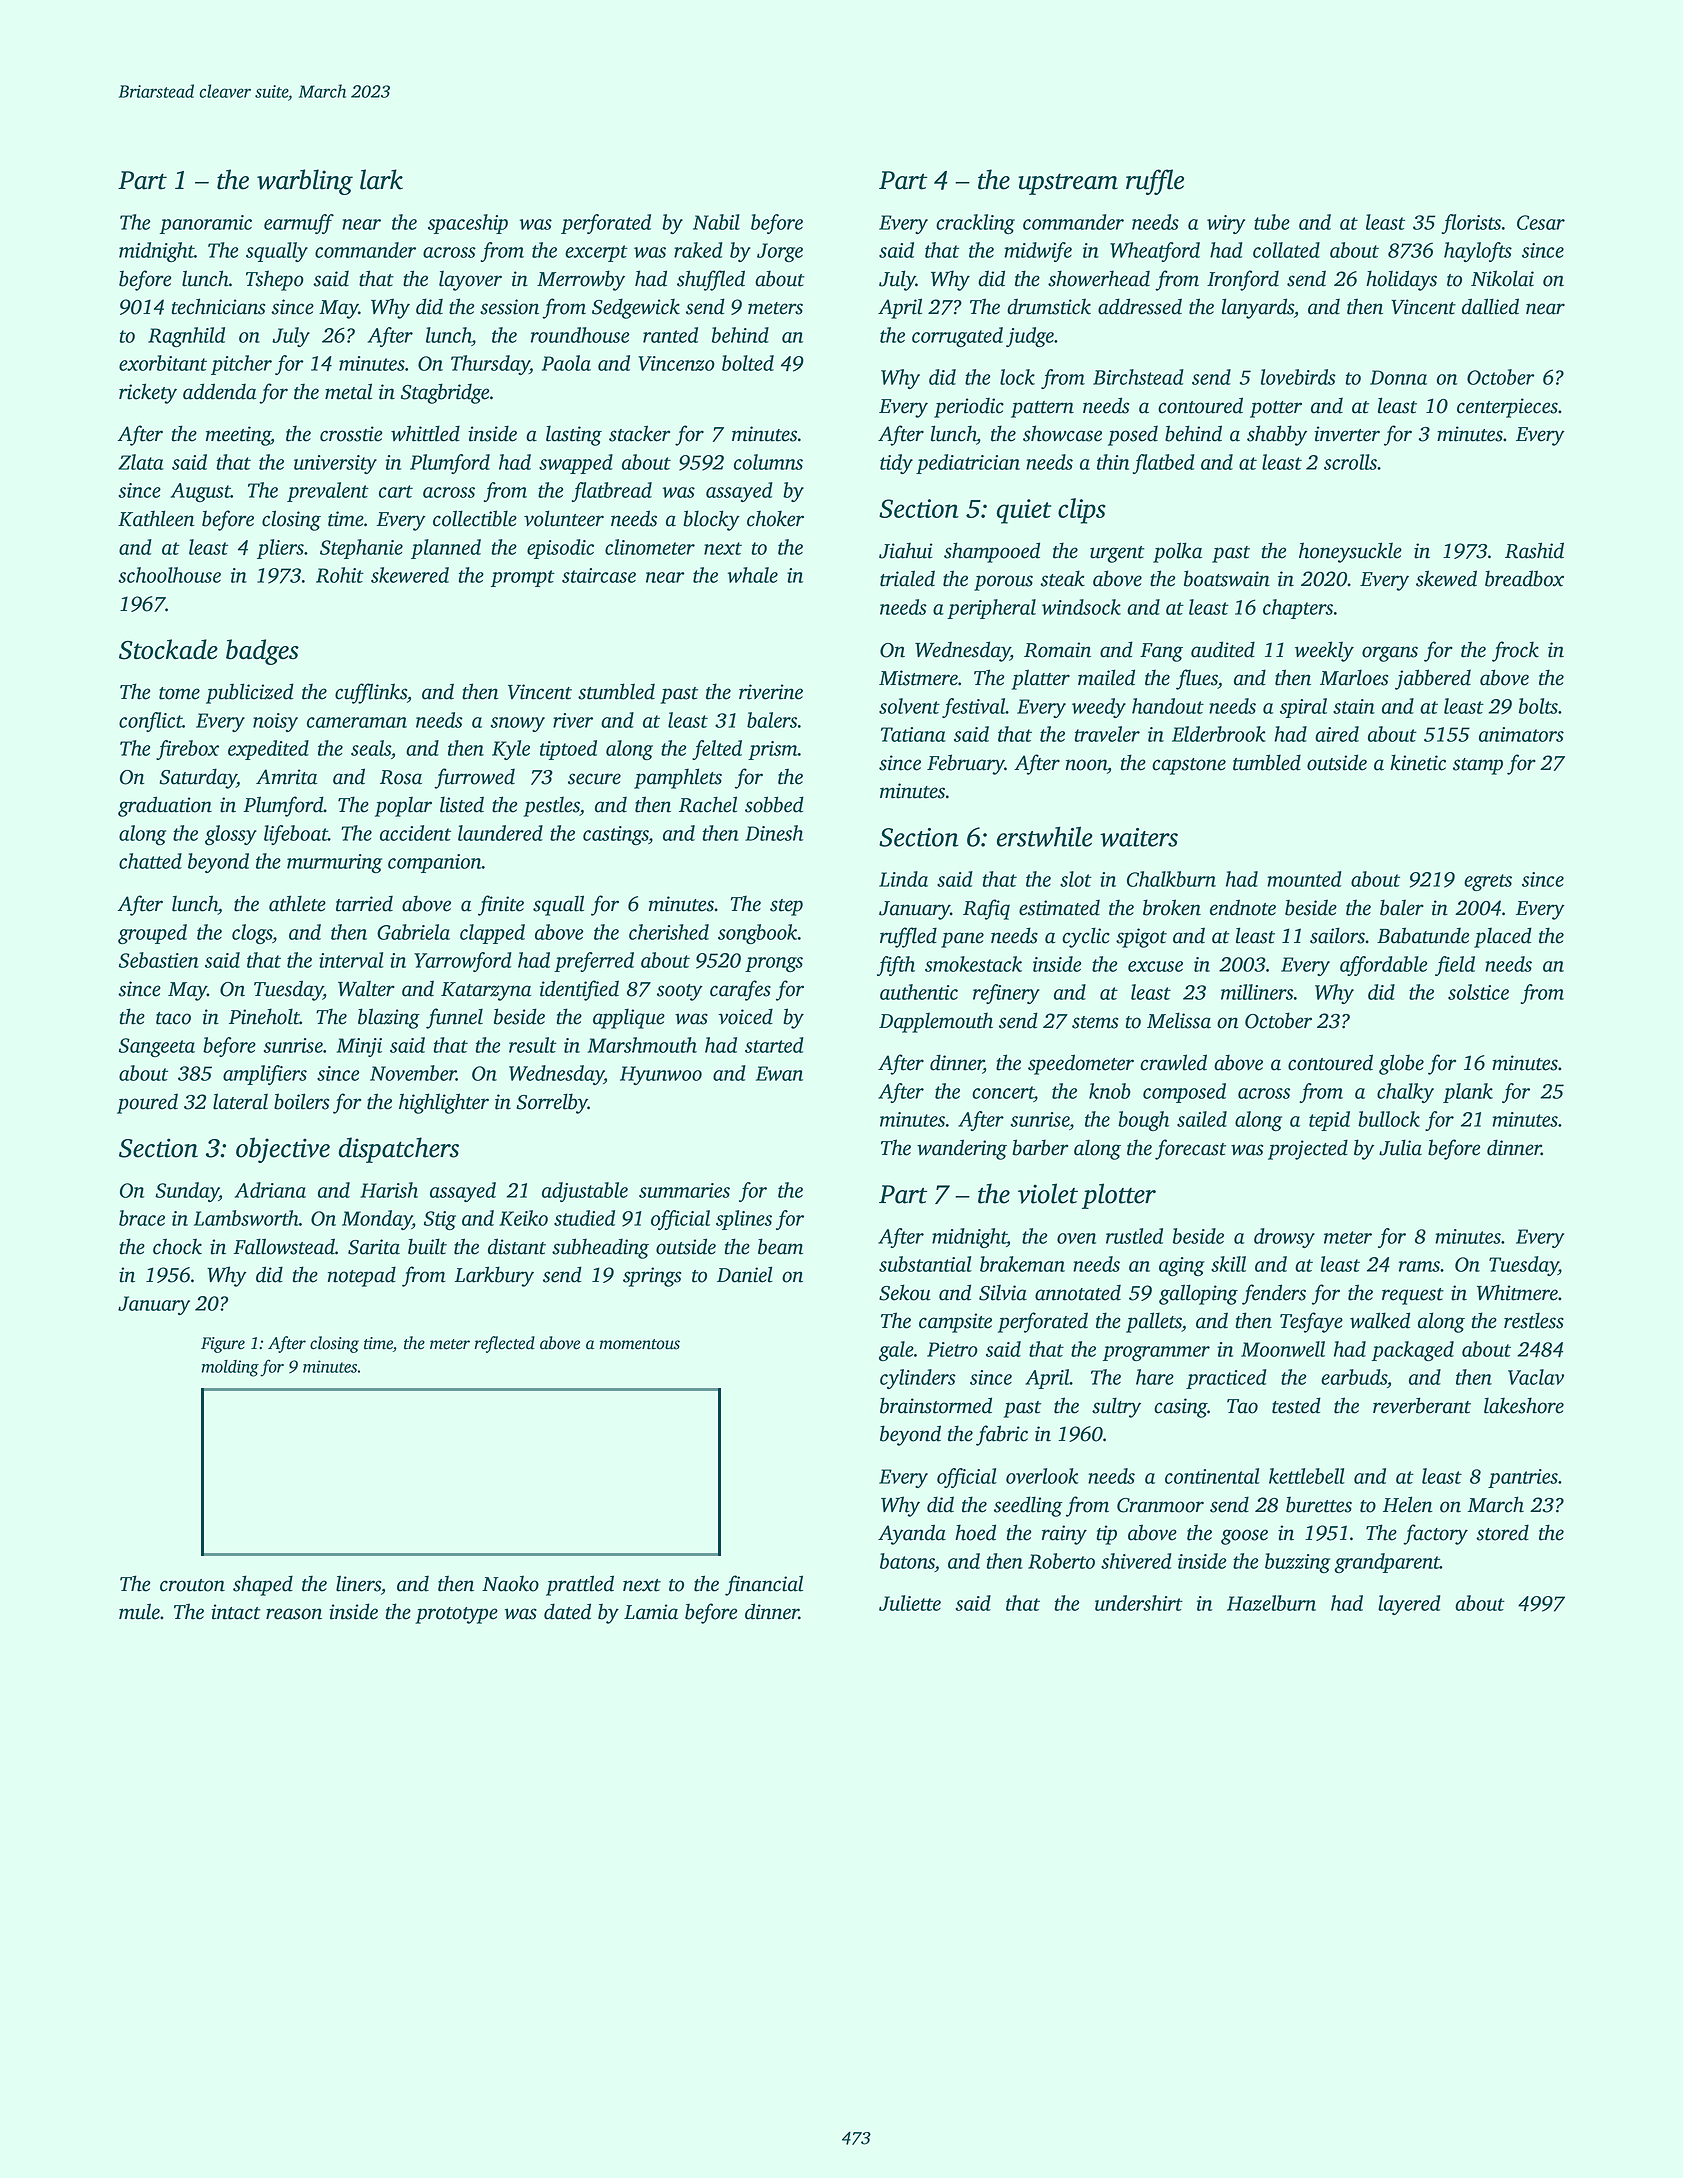 The width and height of the document is (1683, 2178). Describe the element at coordinates (305, 182) in the document. I see `warbling` at that location.
